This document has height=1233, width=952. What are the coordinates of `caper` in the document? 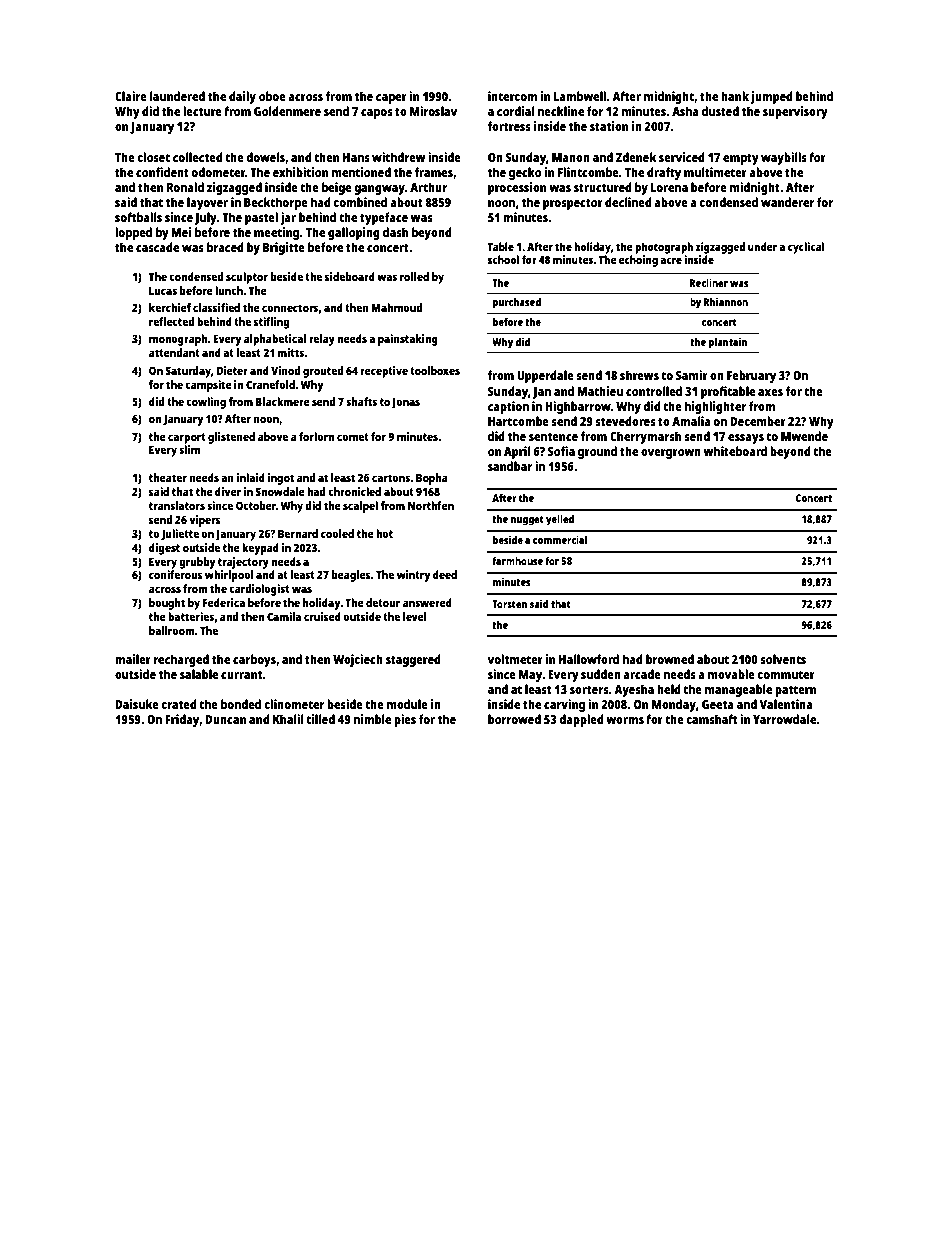 It's located at (391, 99).
